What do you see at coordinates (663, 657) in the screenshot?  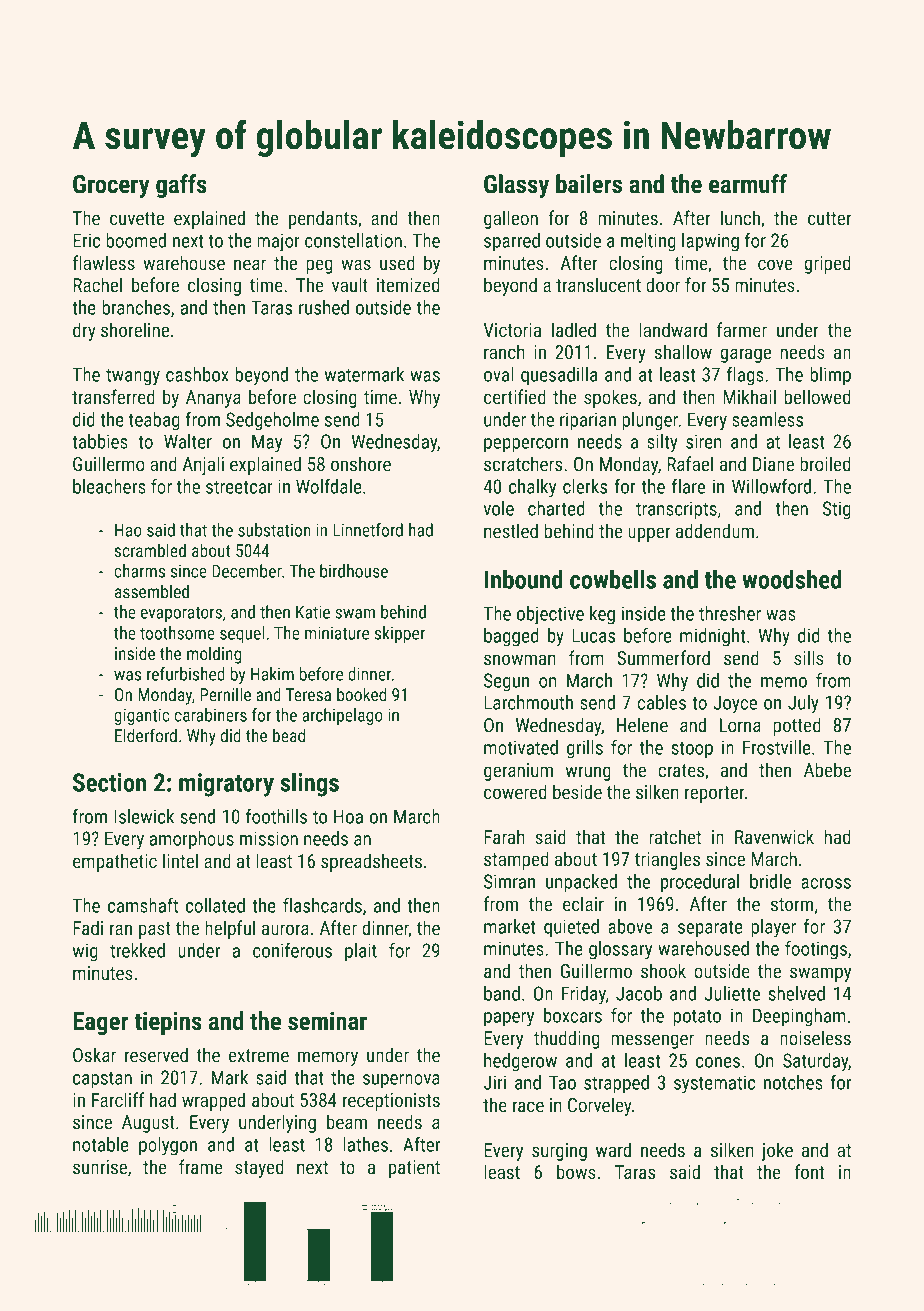 I see `Summerford` at bounding box center [663, 657].
